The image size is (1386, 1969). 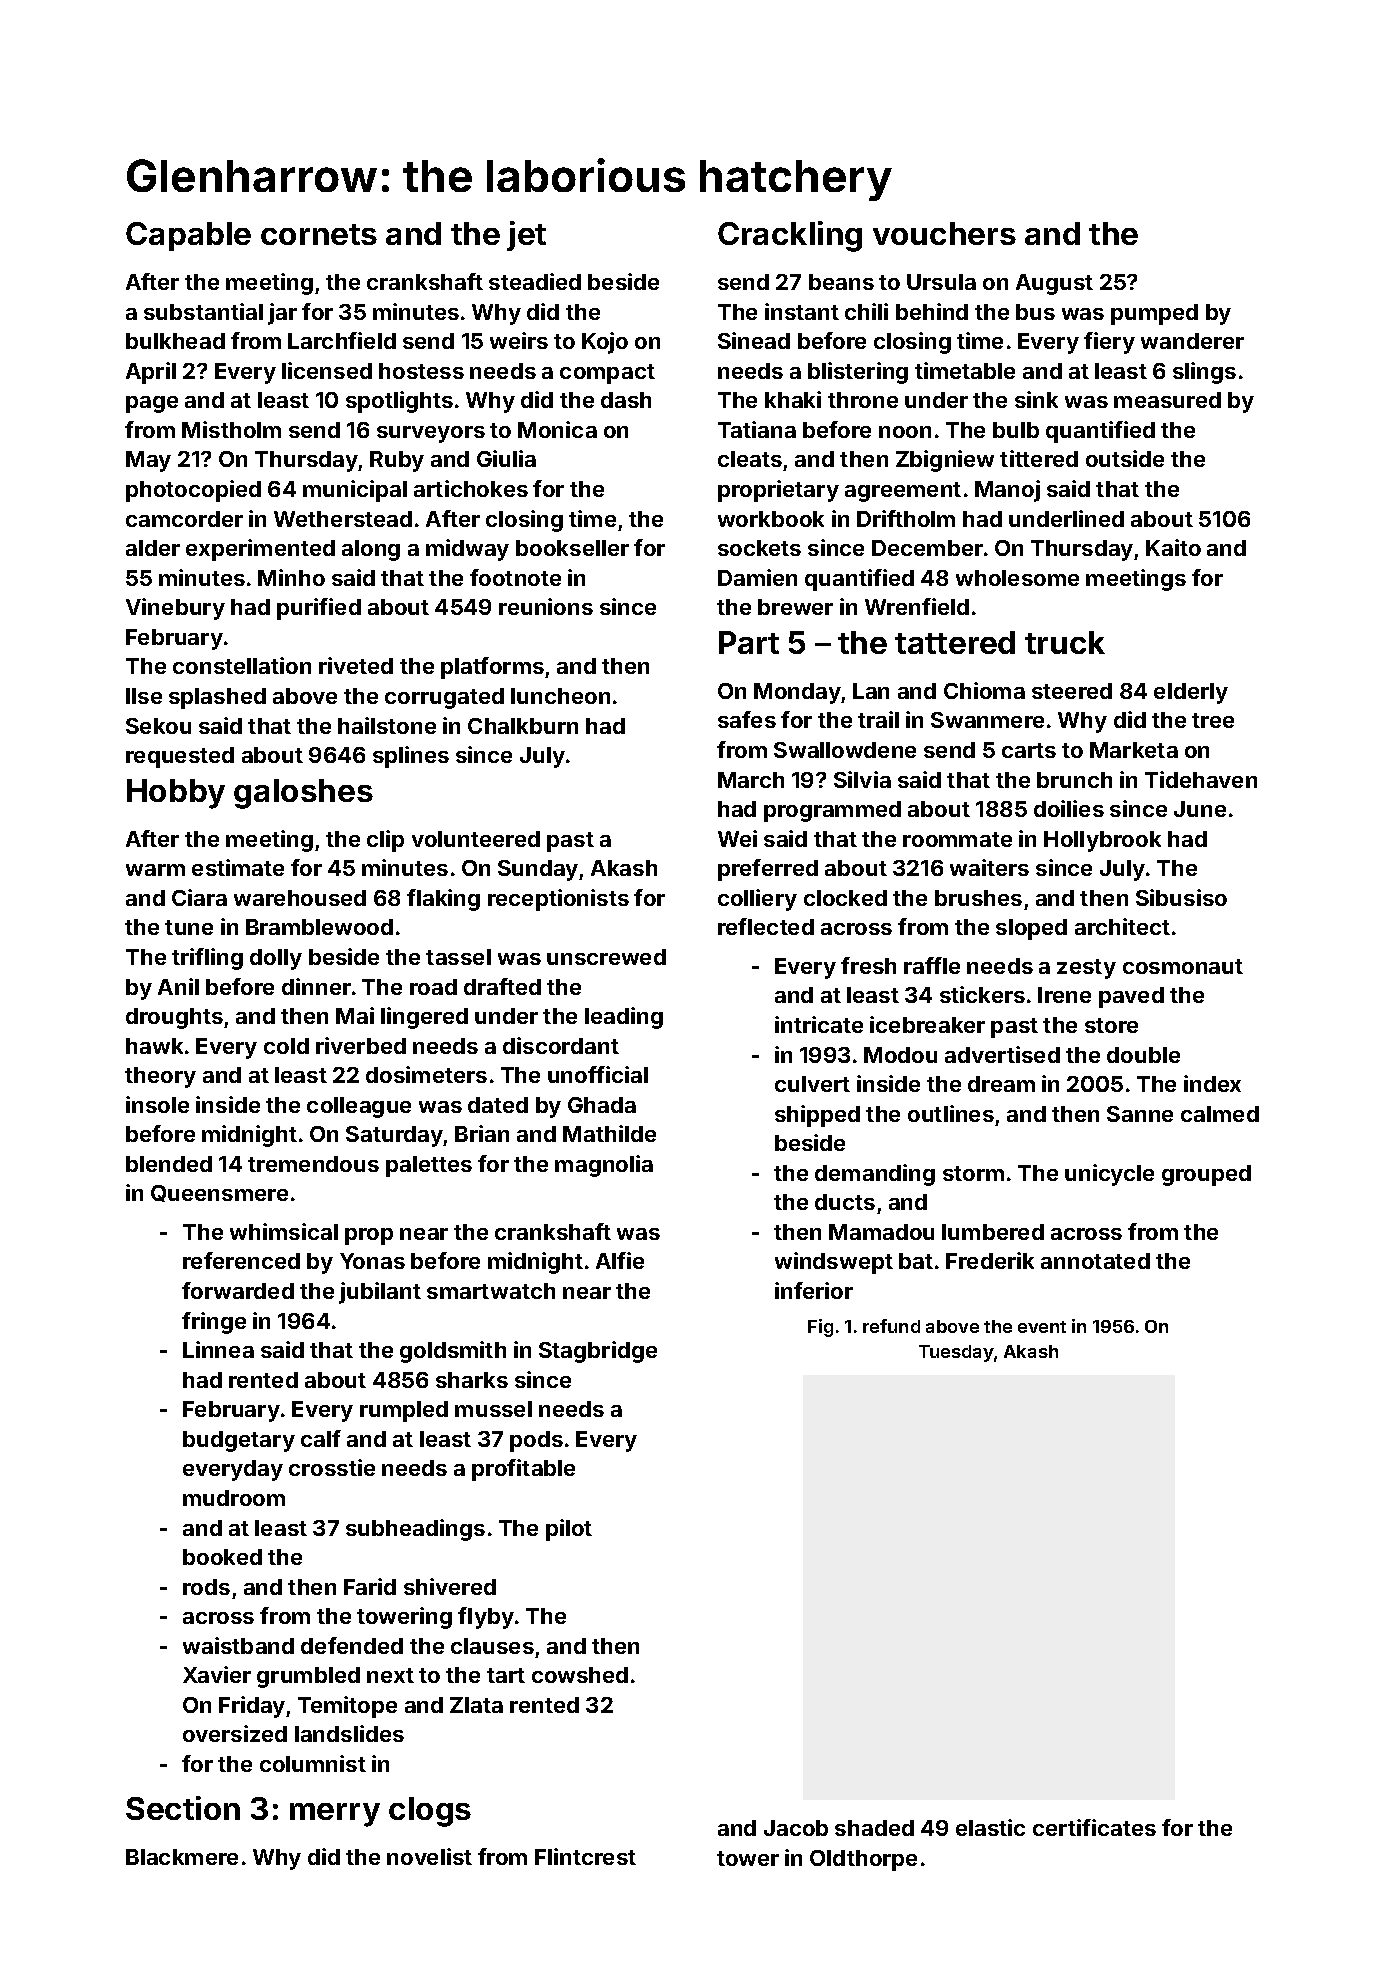 I want to click on Oldthorpe, so click(x=863, y=1860).
